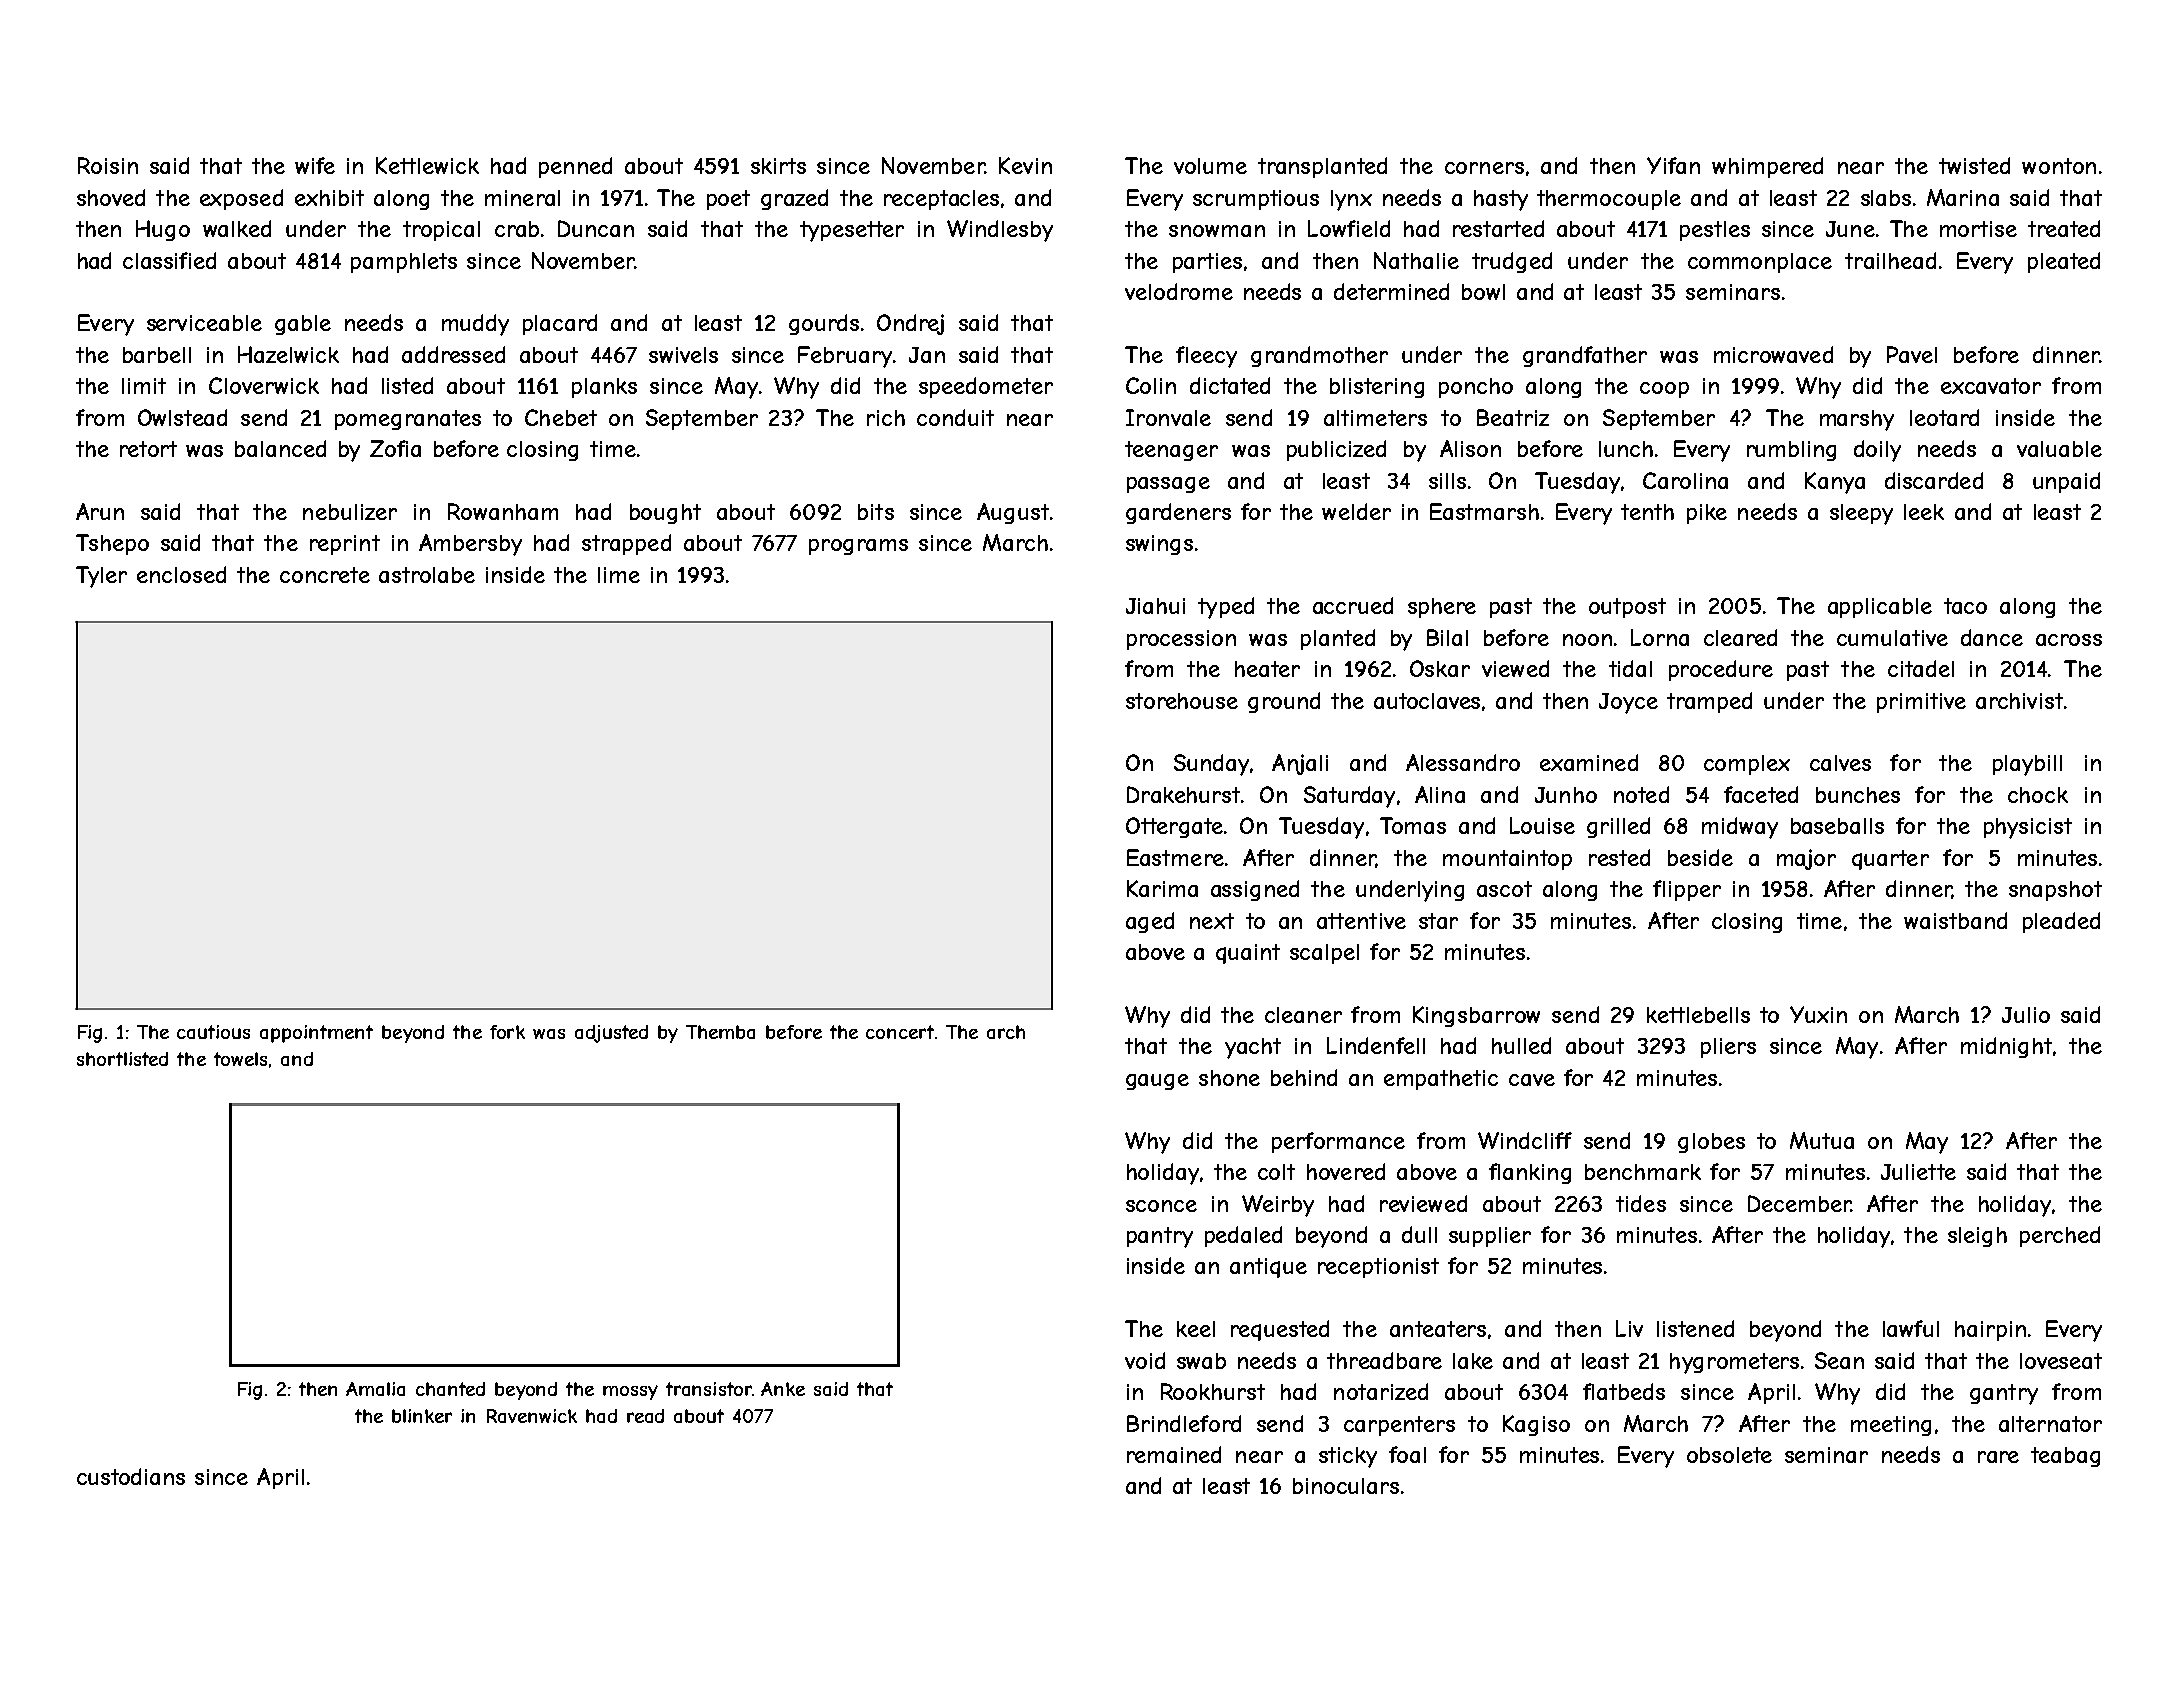 This image has height=1683, width=2178. I want to click on Kettlewick, so click(427, 165).
